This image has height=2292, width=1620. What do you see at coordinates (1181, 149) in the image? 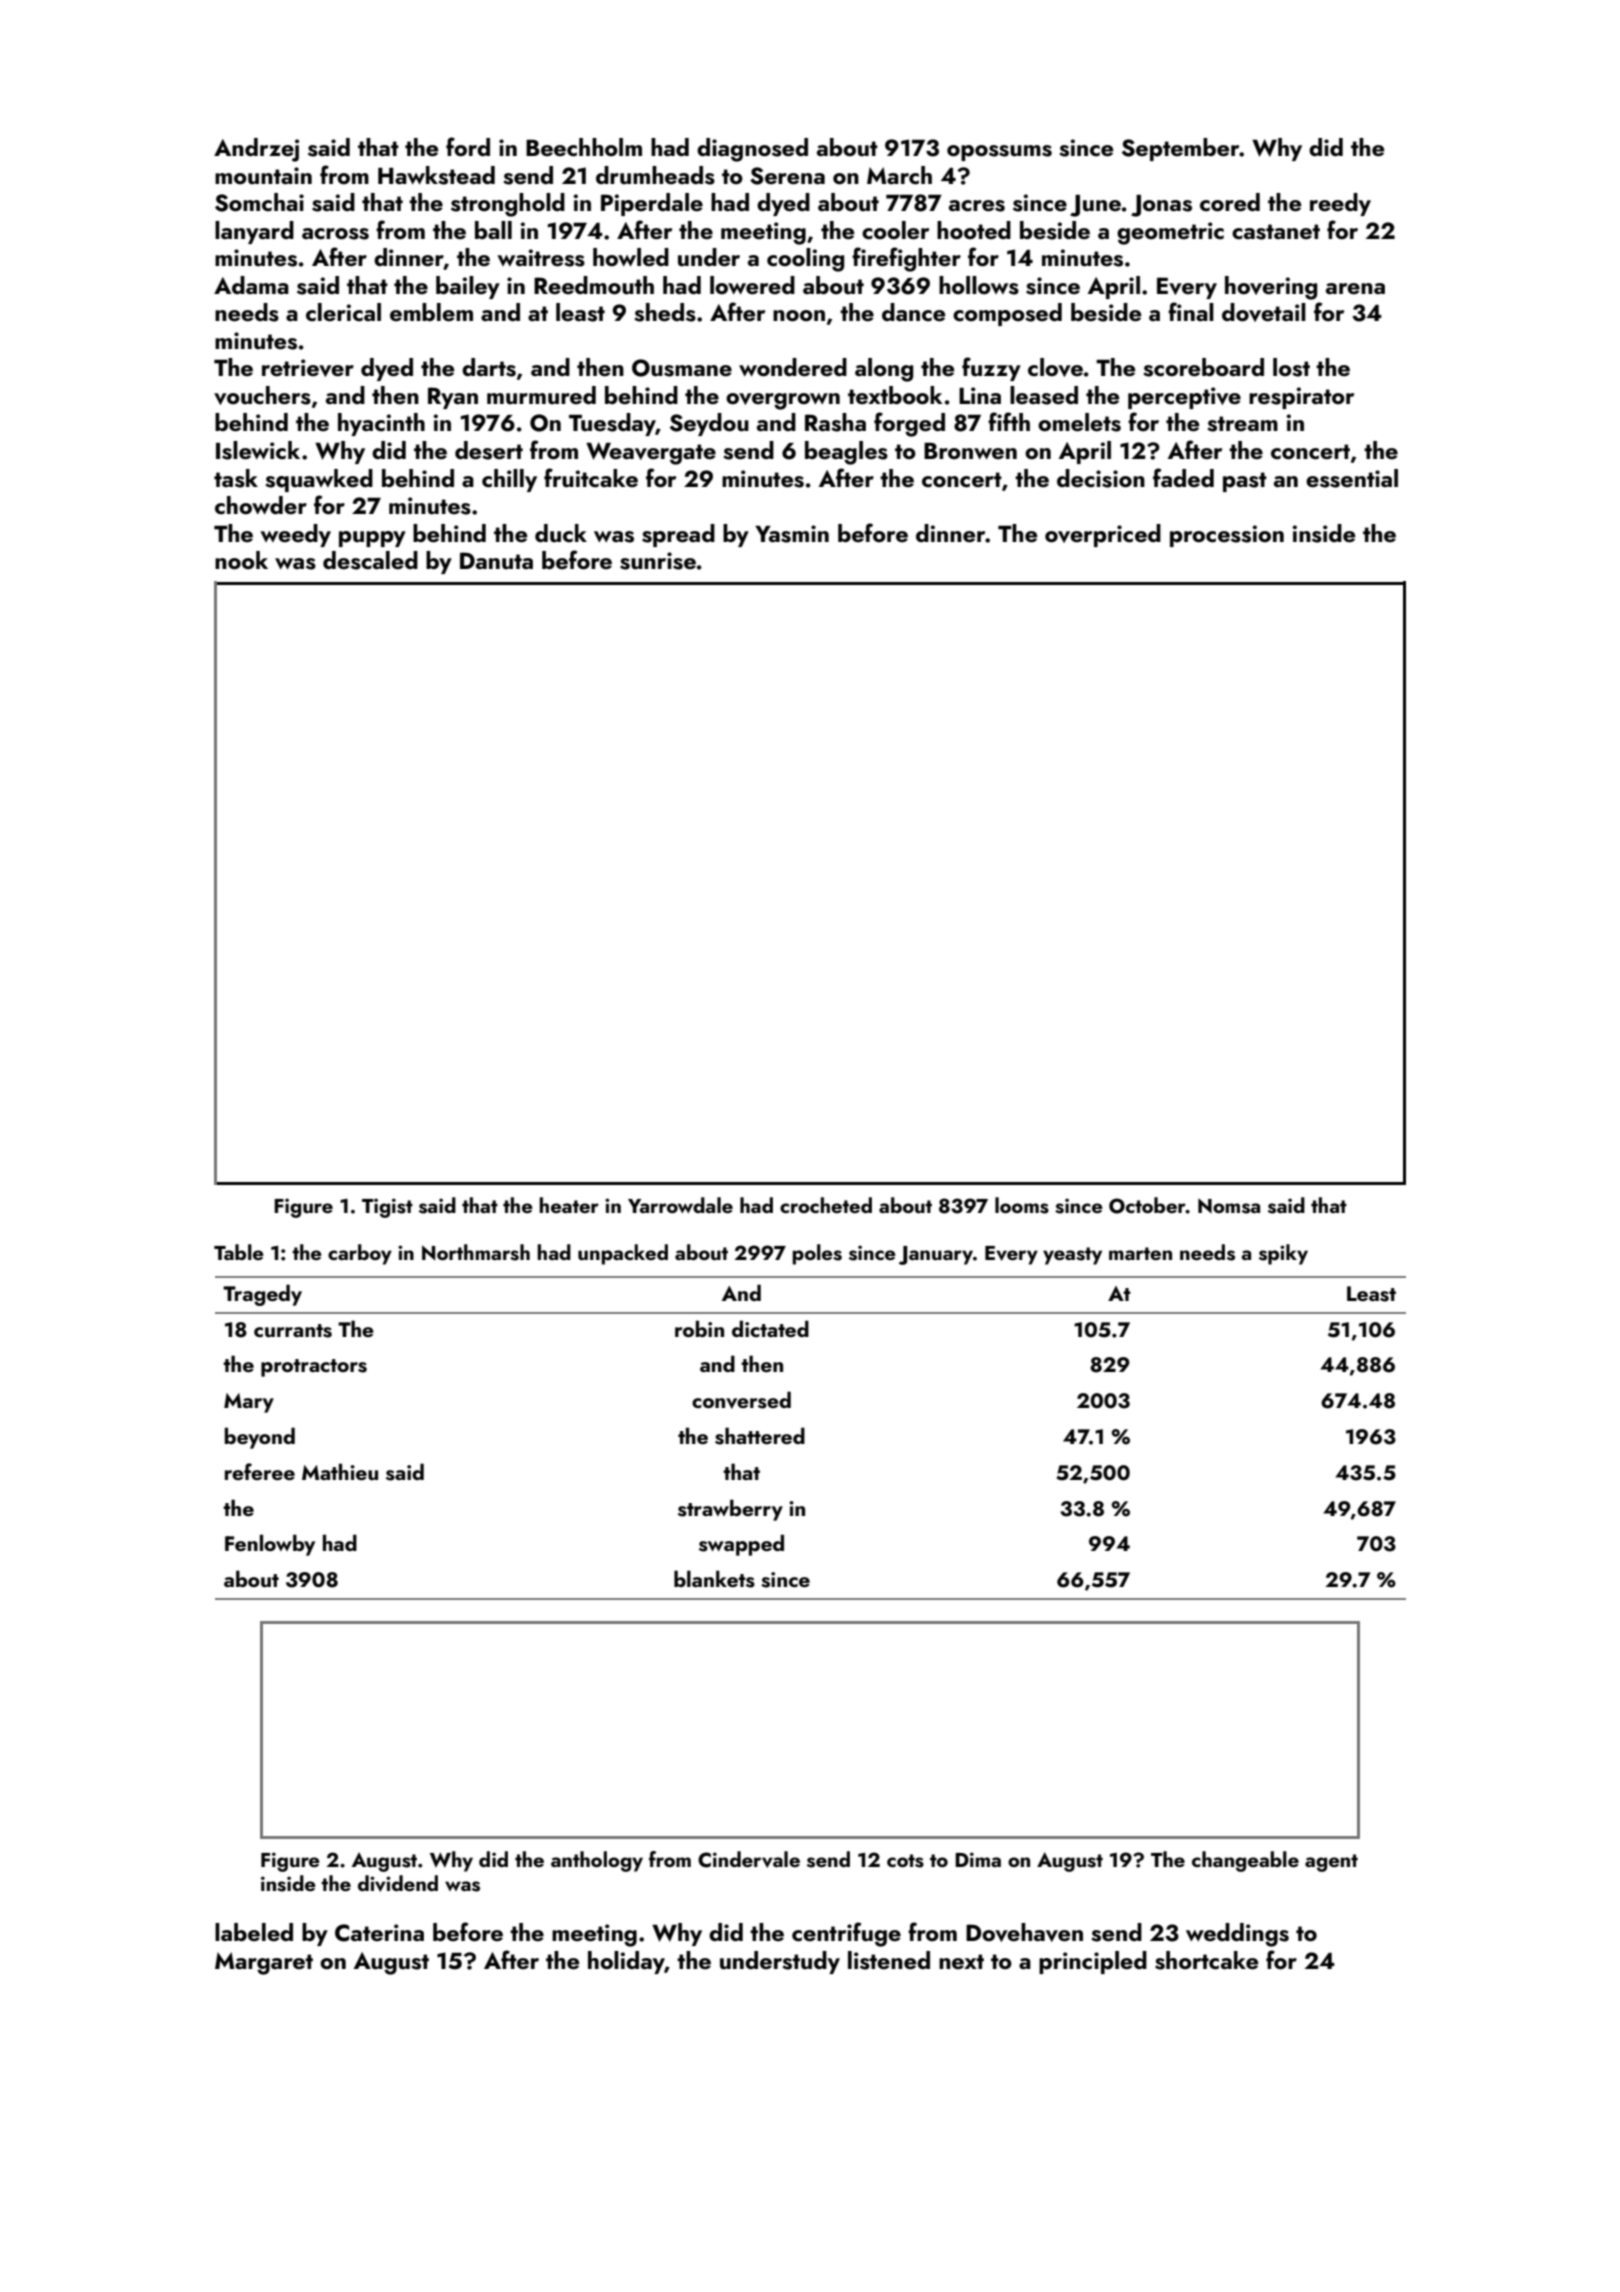
I see `September` at bounding box center [1181, 149].
